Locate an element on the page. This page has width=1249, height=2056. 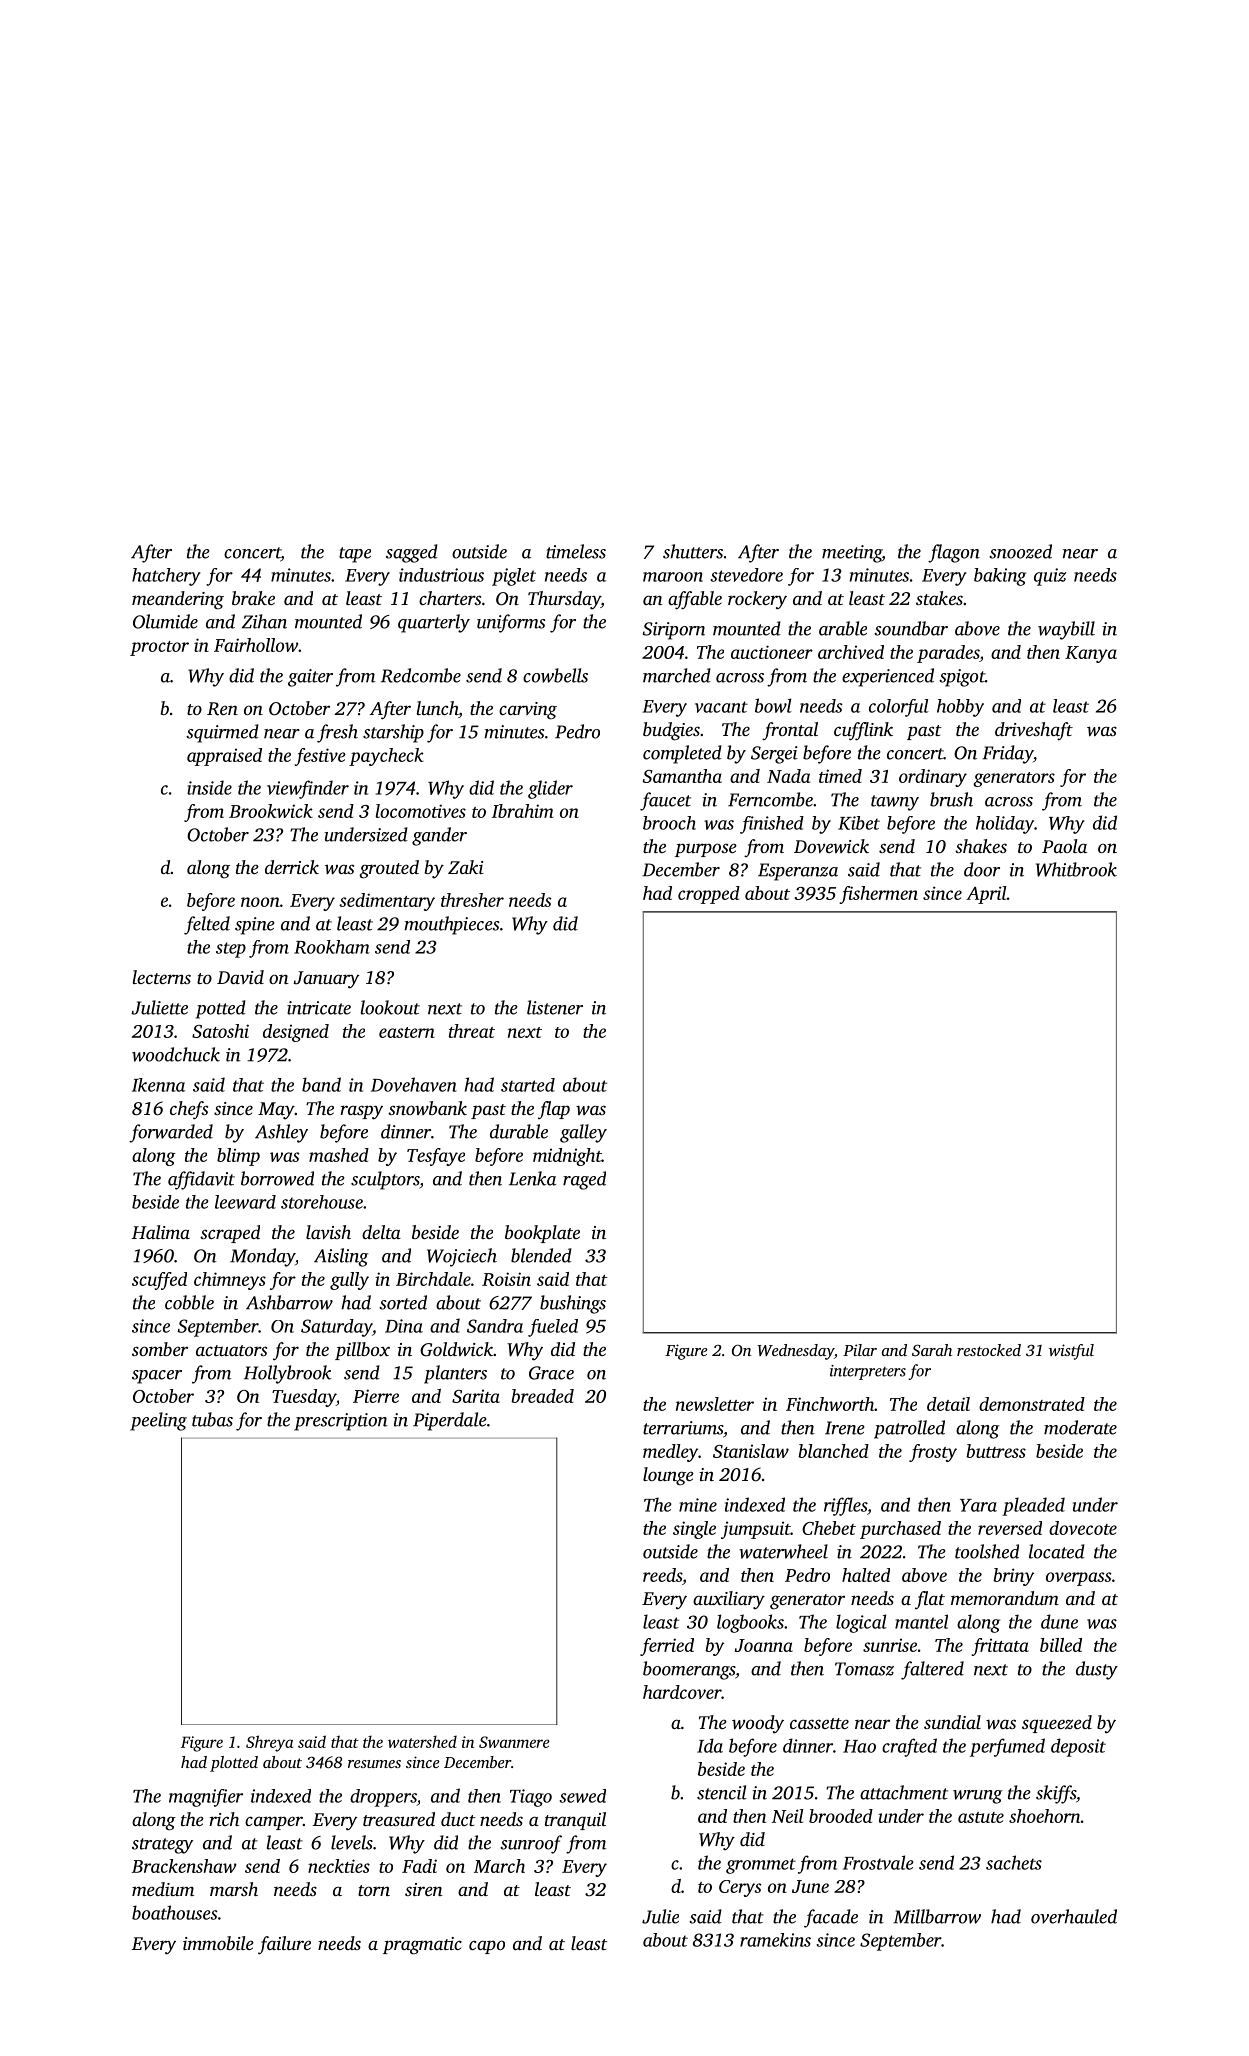
marsh is located at coordinates (234, 1889).
